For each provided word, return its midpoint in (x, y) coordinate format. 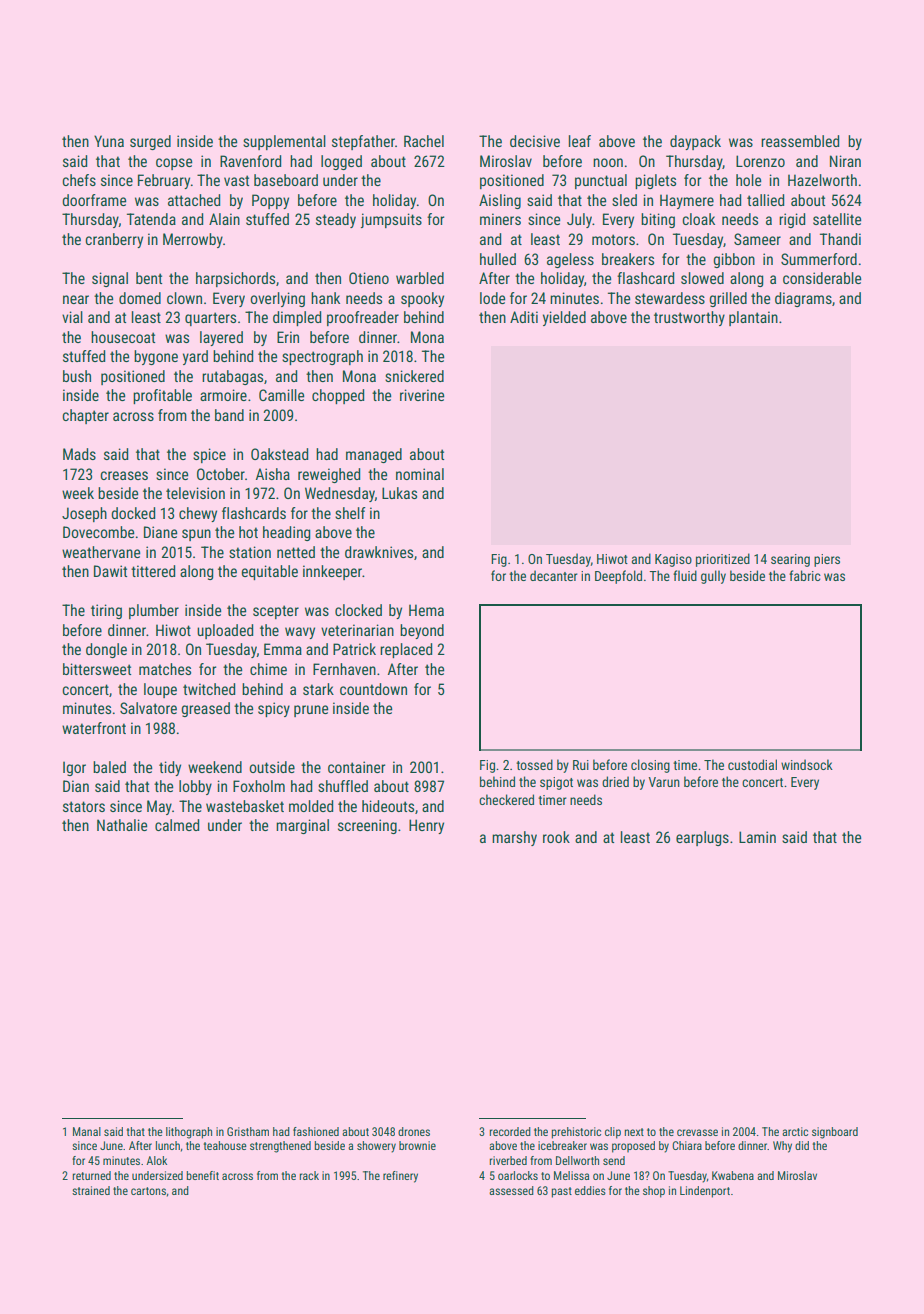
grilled (728, 299)
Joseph (84, 514)
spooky (422, 299)
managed (374, 455)
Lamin (757, 837)
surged (150, 142)
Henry (426, 826)
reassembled (800, 141)
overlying (278, 299)
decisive (535, 141)
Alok (156, 1160)
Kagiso (673, 560)
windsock (807, 764)
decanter (554, 575)
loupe (160, 690)
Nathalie (122, 825)
